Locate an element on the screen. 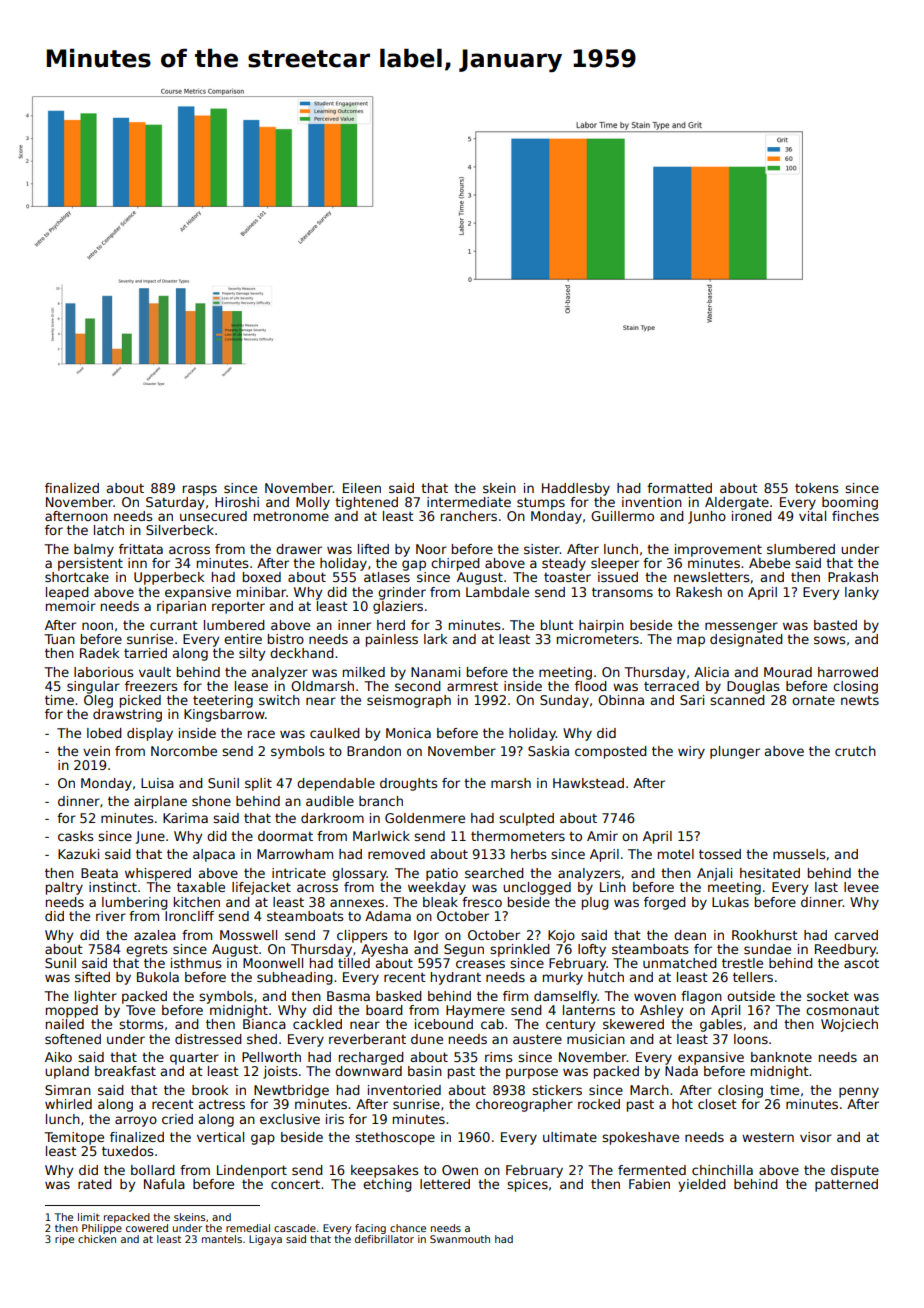 The width and height of the screenshot is (924, 1308). drawstring is located at coordinates (127, 715).
